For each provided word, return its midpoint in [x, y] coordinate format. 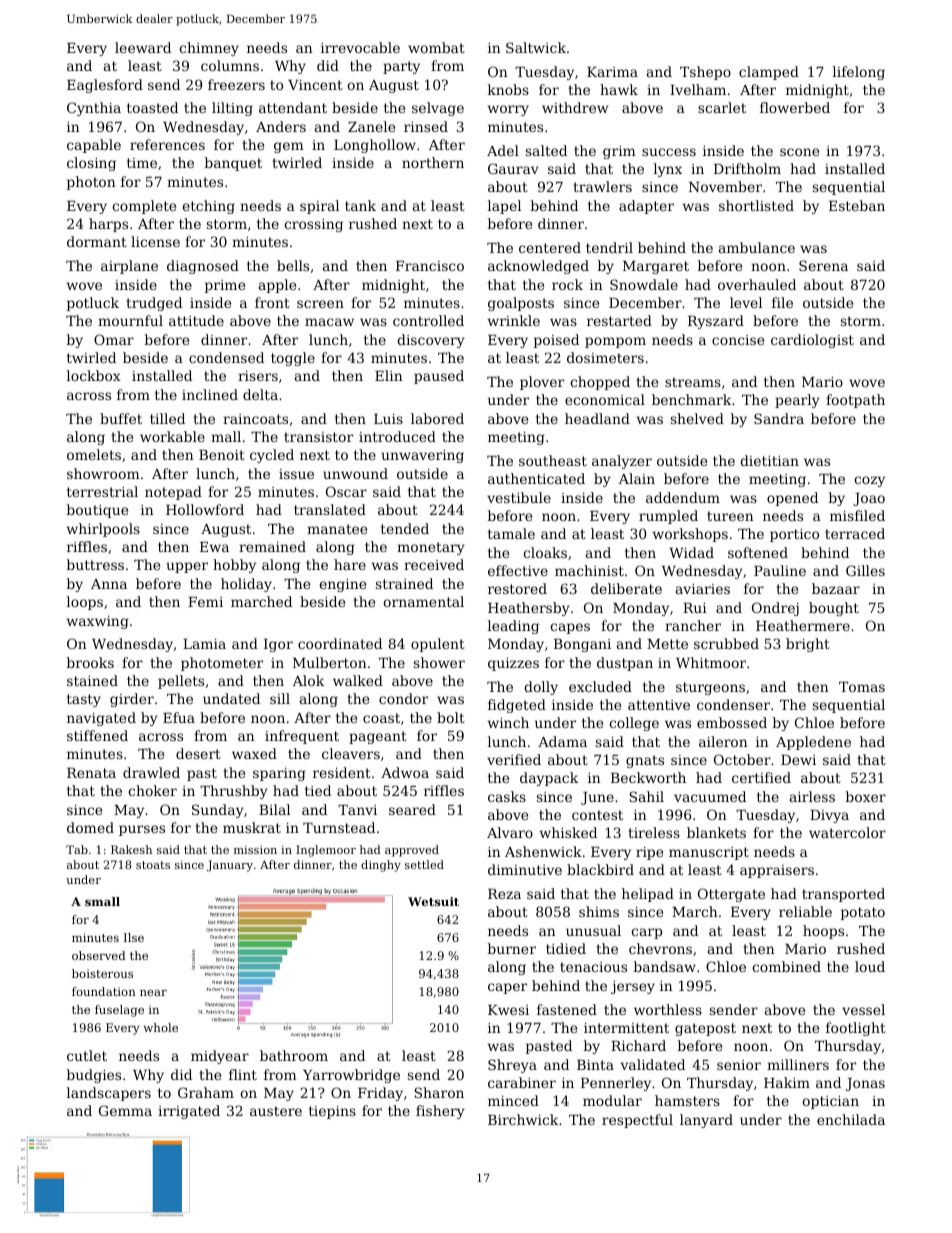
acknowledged [538, 267]
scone [799, 152]
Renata [91, 773]
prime [225, 286]
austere [276, 1111]
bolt [451, 717]
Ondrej [775, 609]
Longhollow [375, 146]
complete [144, 207]
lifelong [859, 73]
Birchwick [523, 1119]
